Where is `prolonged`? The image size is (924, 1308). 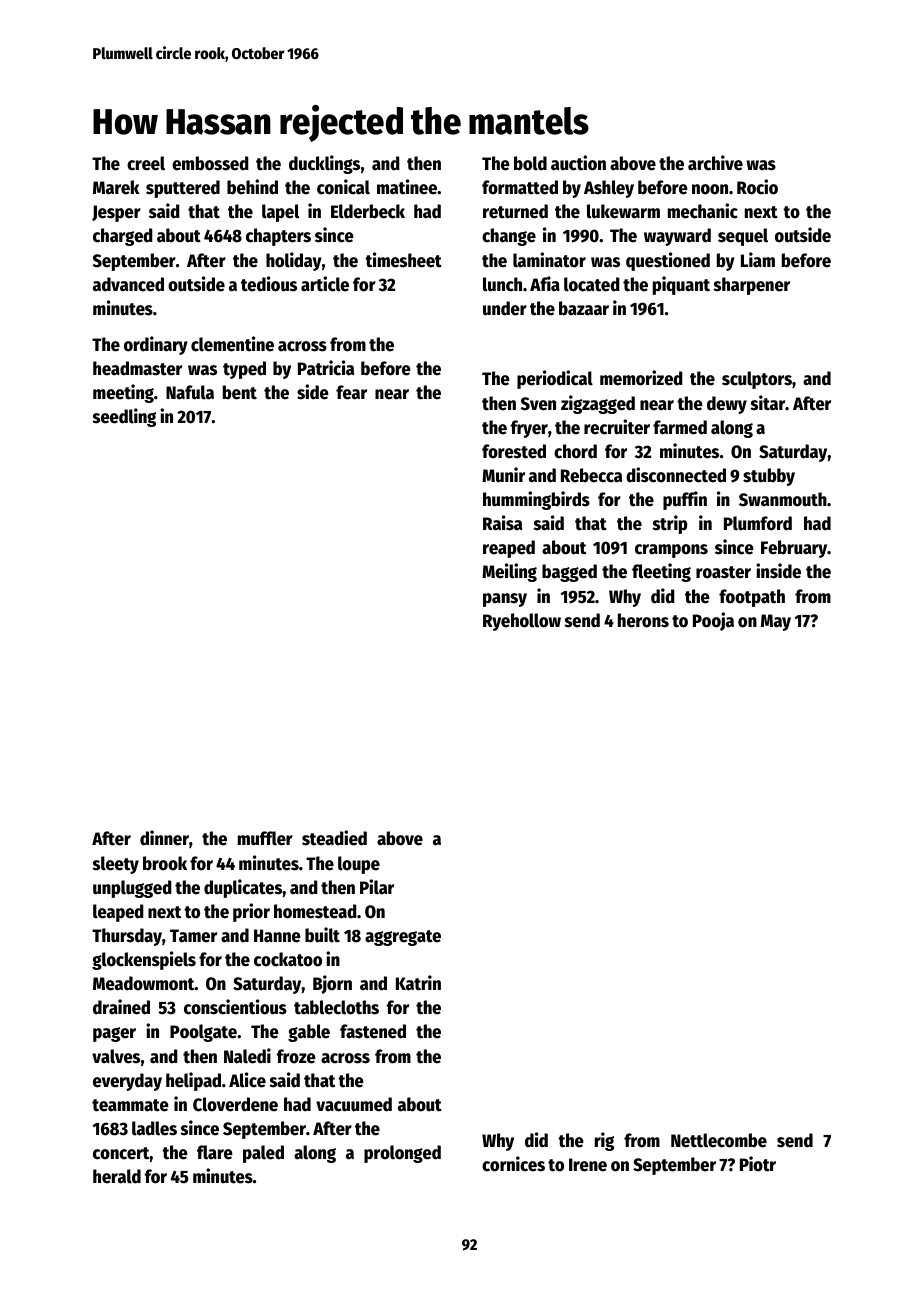
prolonged is located at coordinates (402, 1154).
